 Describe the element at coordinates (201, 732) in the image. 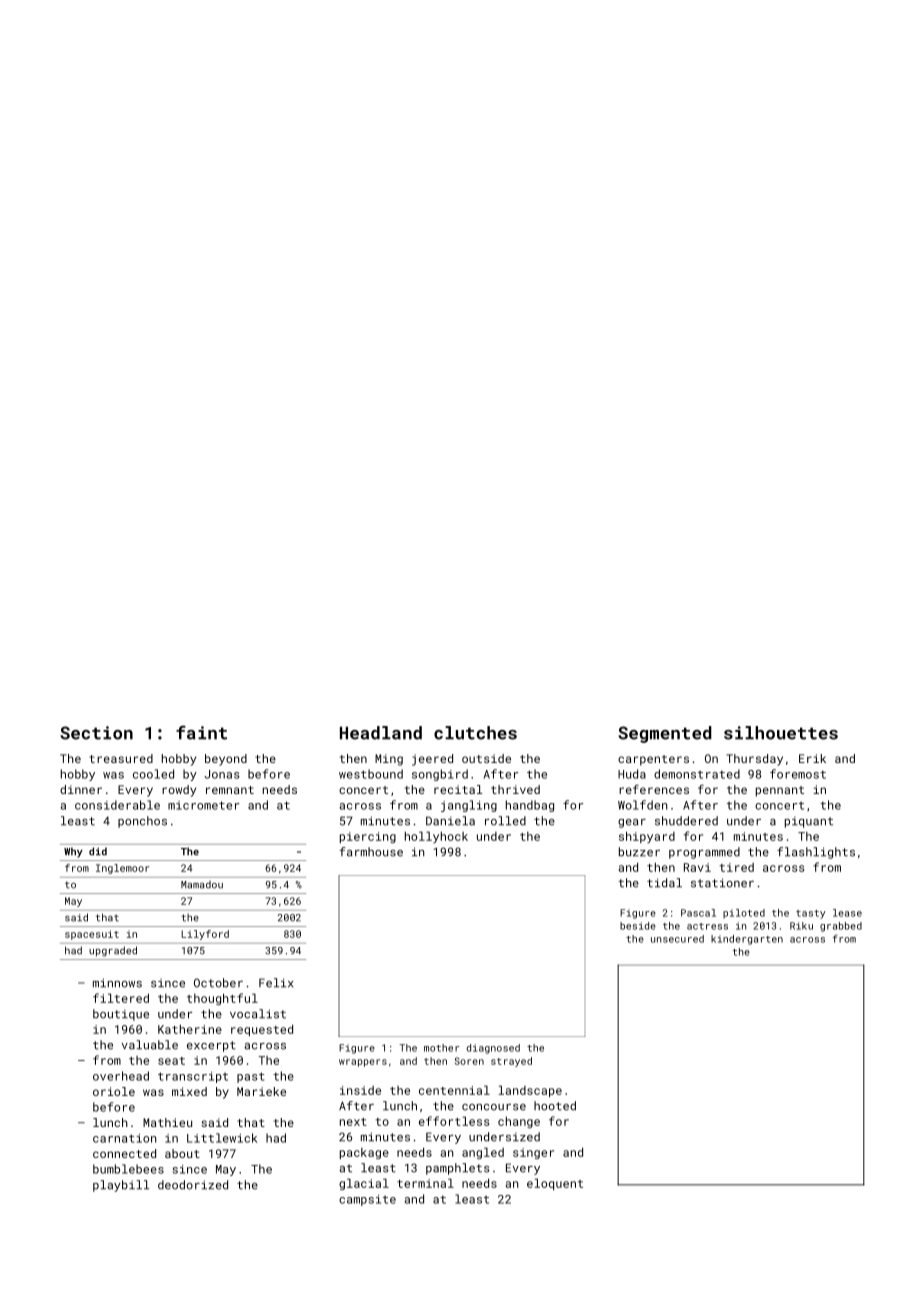

I see `faint` at that location.
